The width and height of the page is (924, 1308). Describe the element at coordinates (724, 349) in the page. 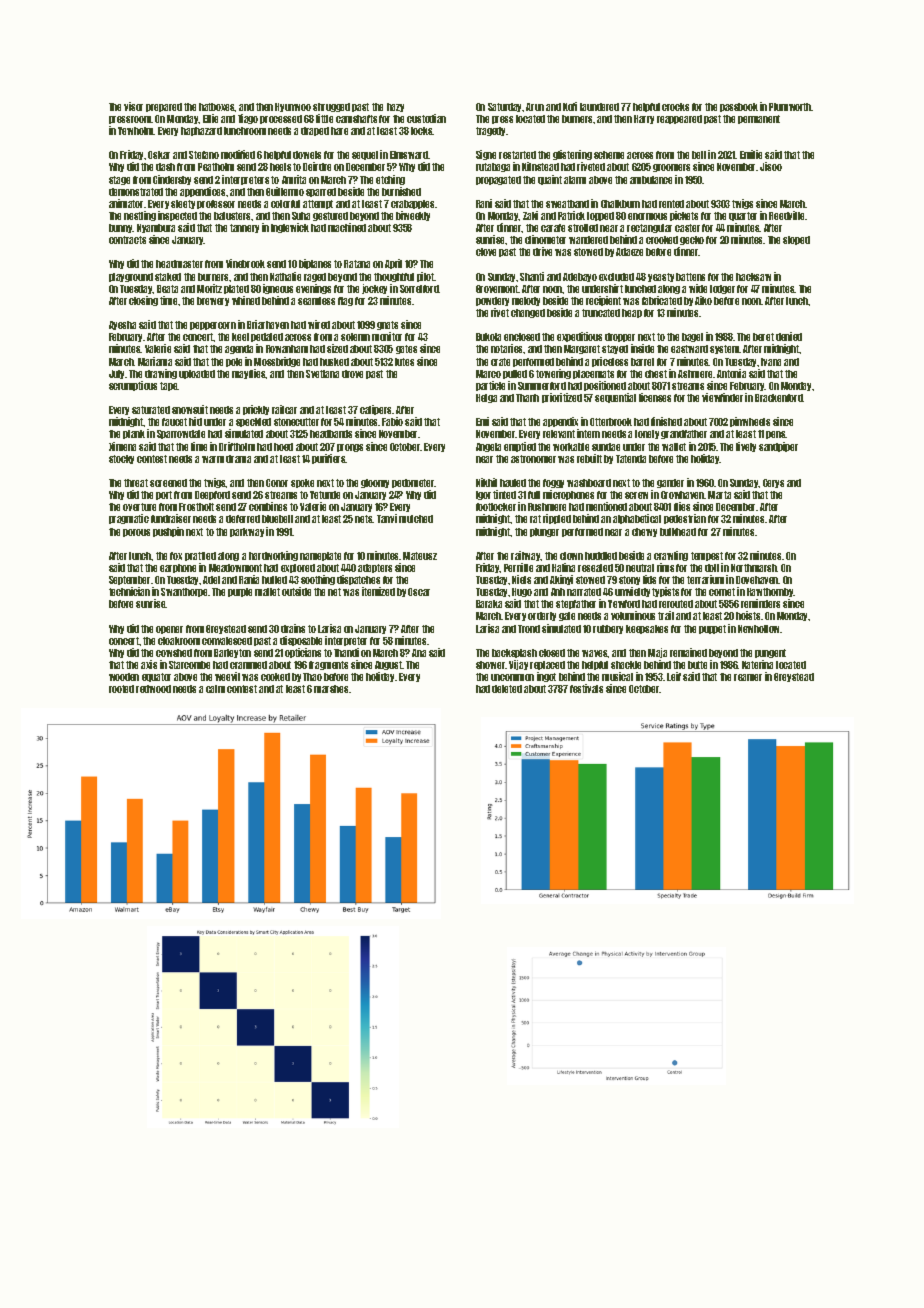

I see `system` at that location.
